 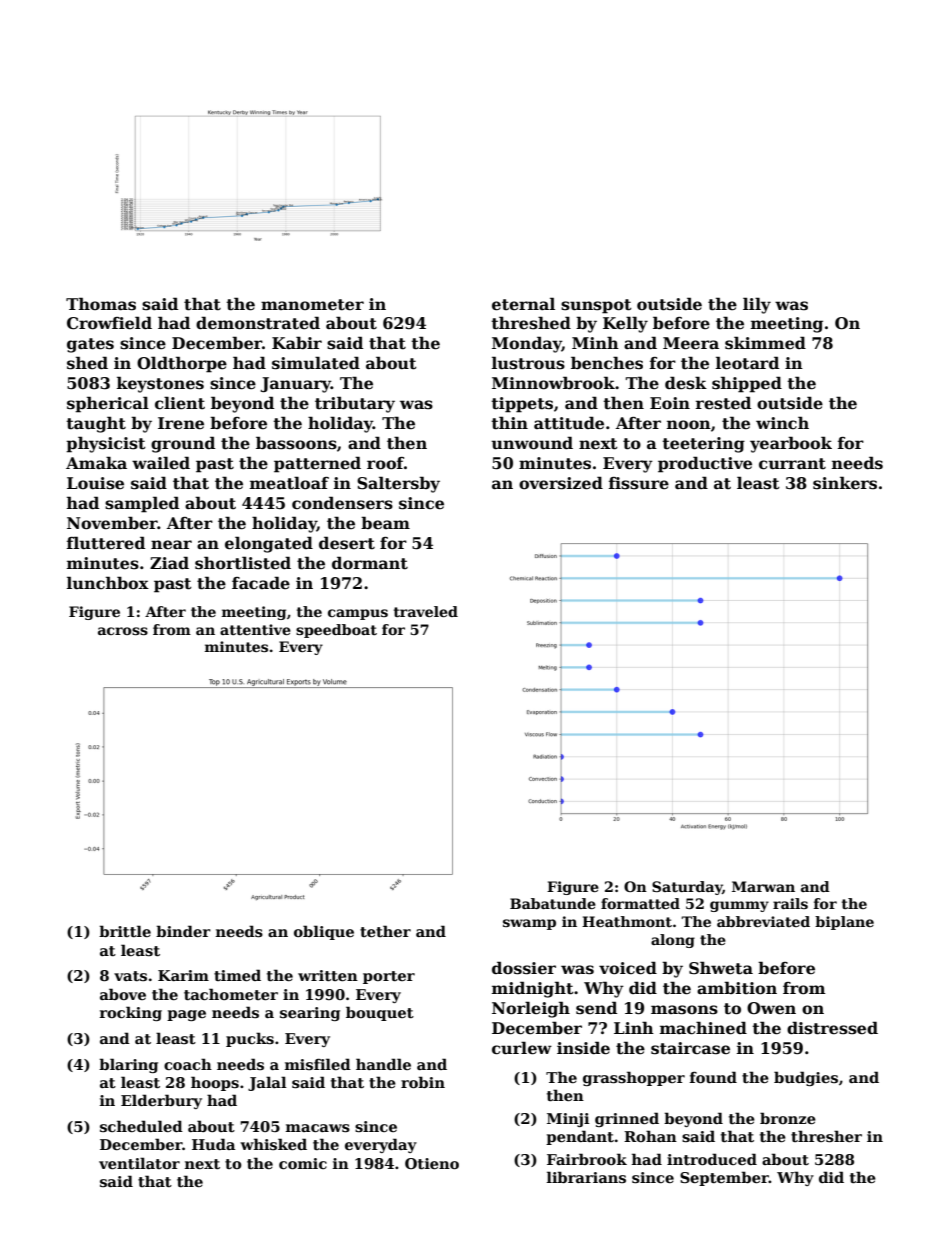 What do you see at coordinates (531, 1009) in the document?
I see `Norleigh` at bounding box center [531, 1009].
